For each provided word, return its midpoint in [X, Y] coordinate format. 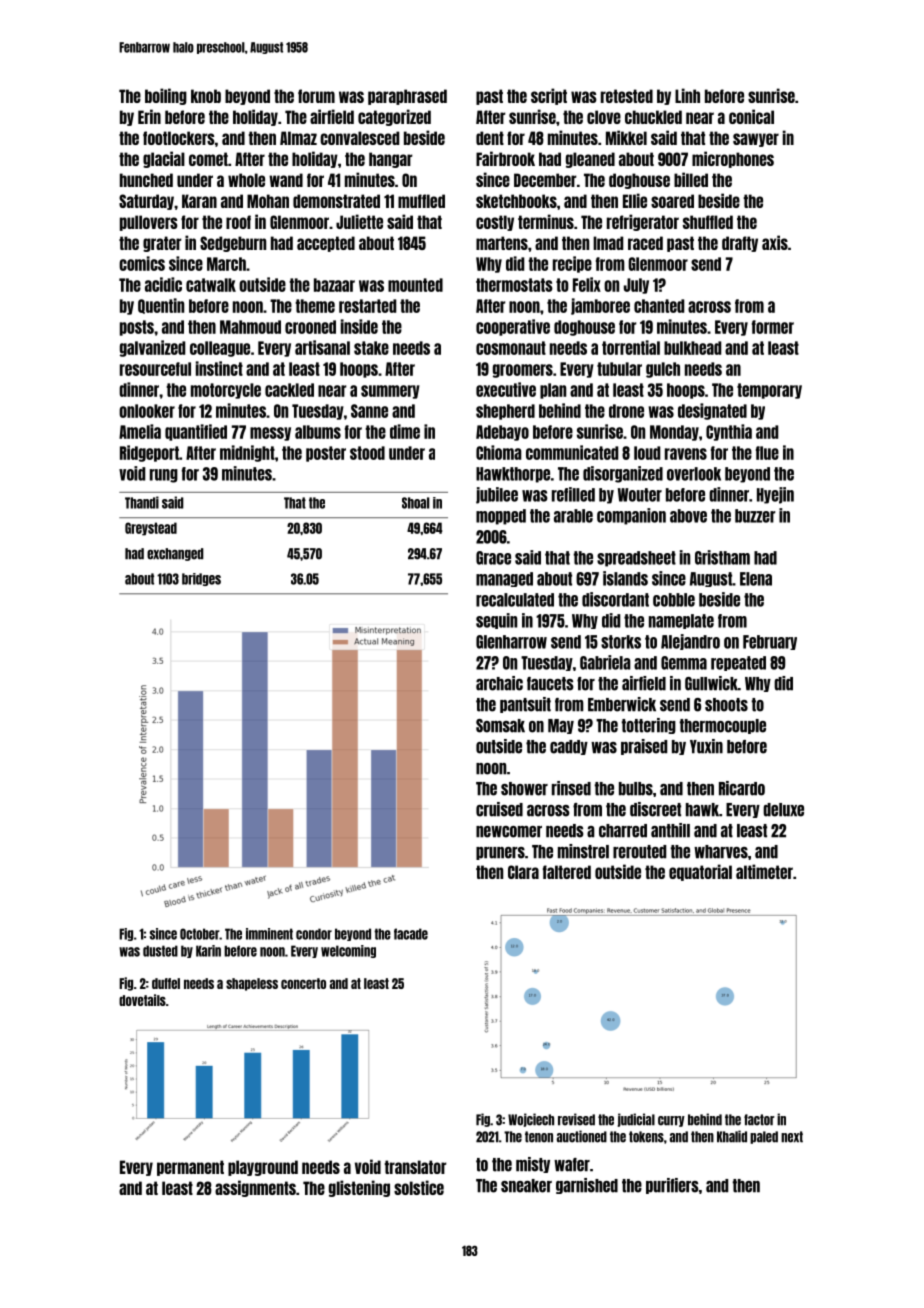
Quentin [161, 306]
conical [751, 116]
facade [411, 934]
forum [316, 96]
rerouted [639, 852]
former [773, 327]
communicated [572, 452]
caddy [569, 747]
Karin [208, 951]
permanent [190, 1168]
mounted [415, 285]
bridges [201, 579]
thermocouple [722, 726]
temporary [769, 391]
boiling [166, 96]
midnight [247, 453]
